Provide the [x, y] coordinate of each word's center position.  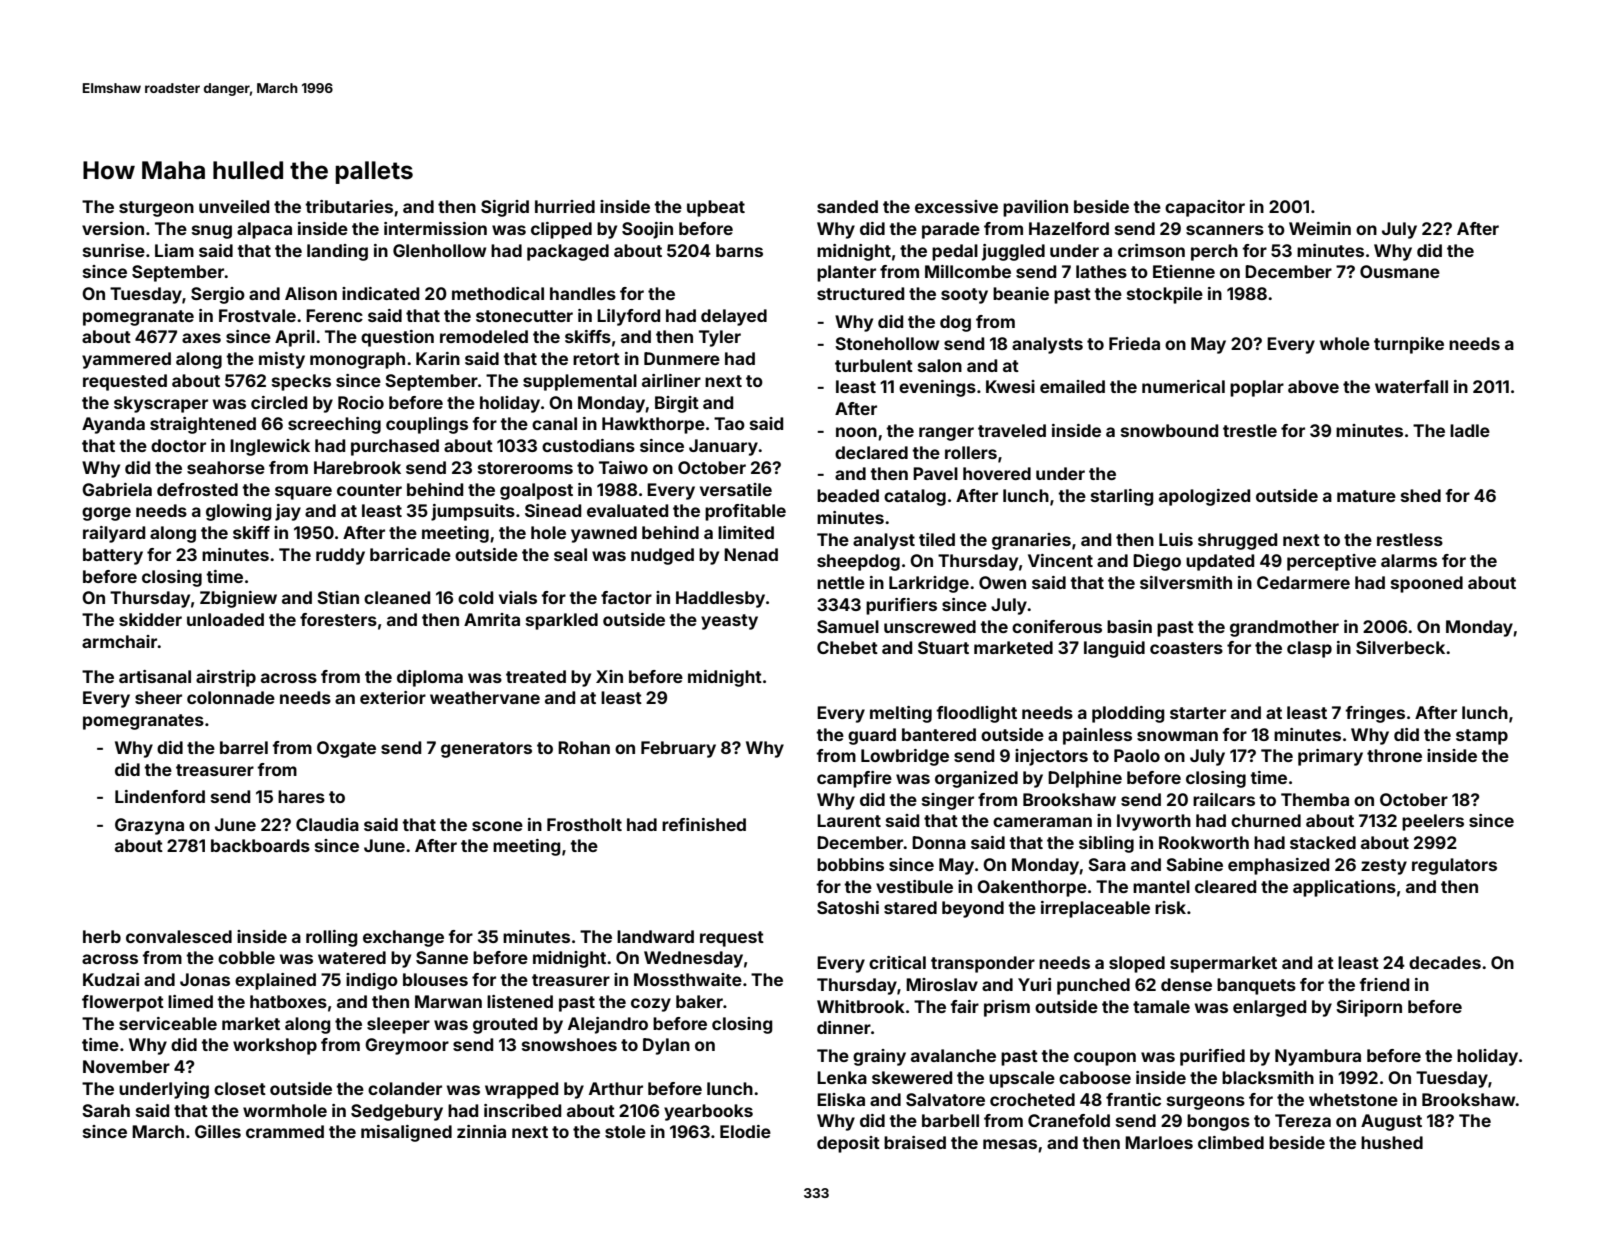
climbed [1231, 1142]
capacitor [1205, 208]
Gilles [218, 1131]
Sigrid [505, 208]
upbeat [716, 208]
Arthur [616, 1088]
